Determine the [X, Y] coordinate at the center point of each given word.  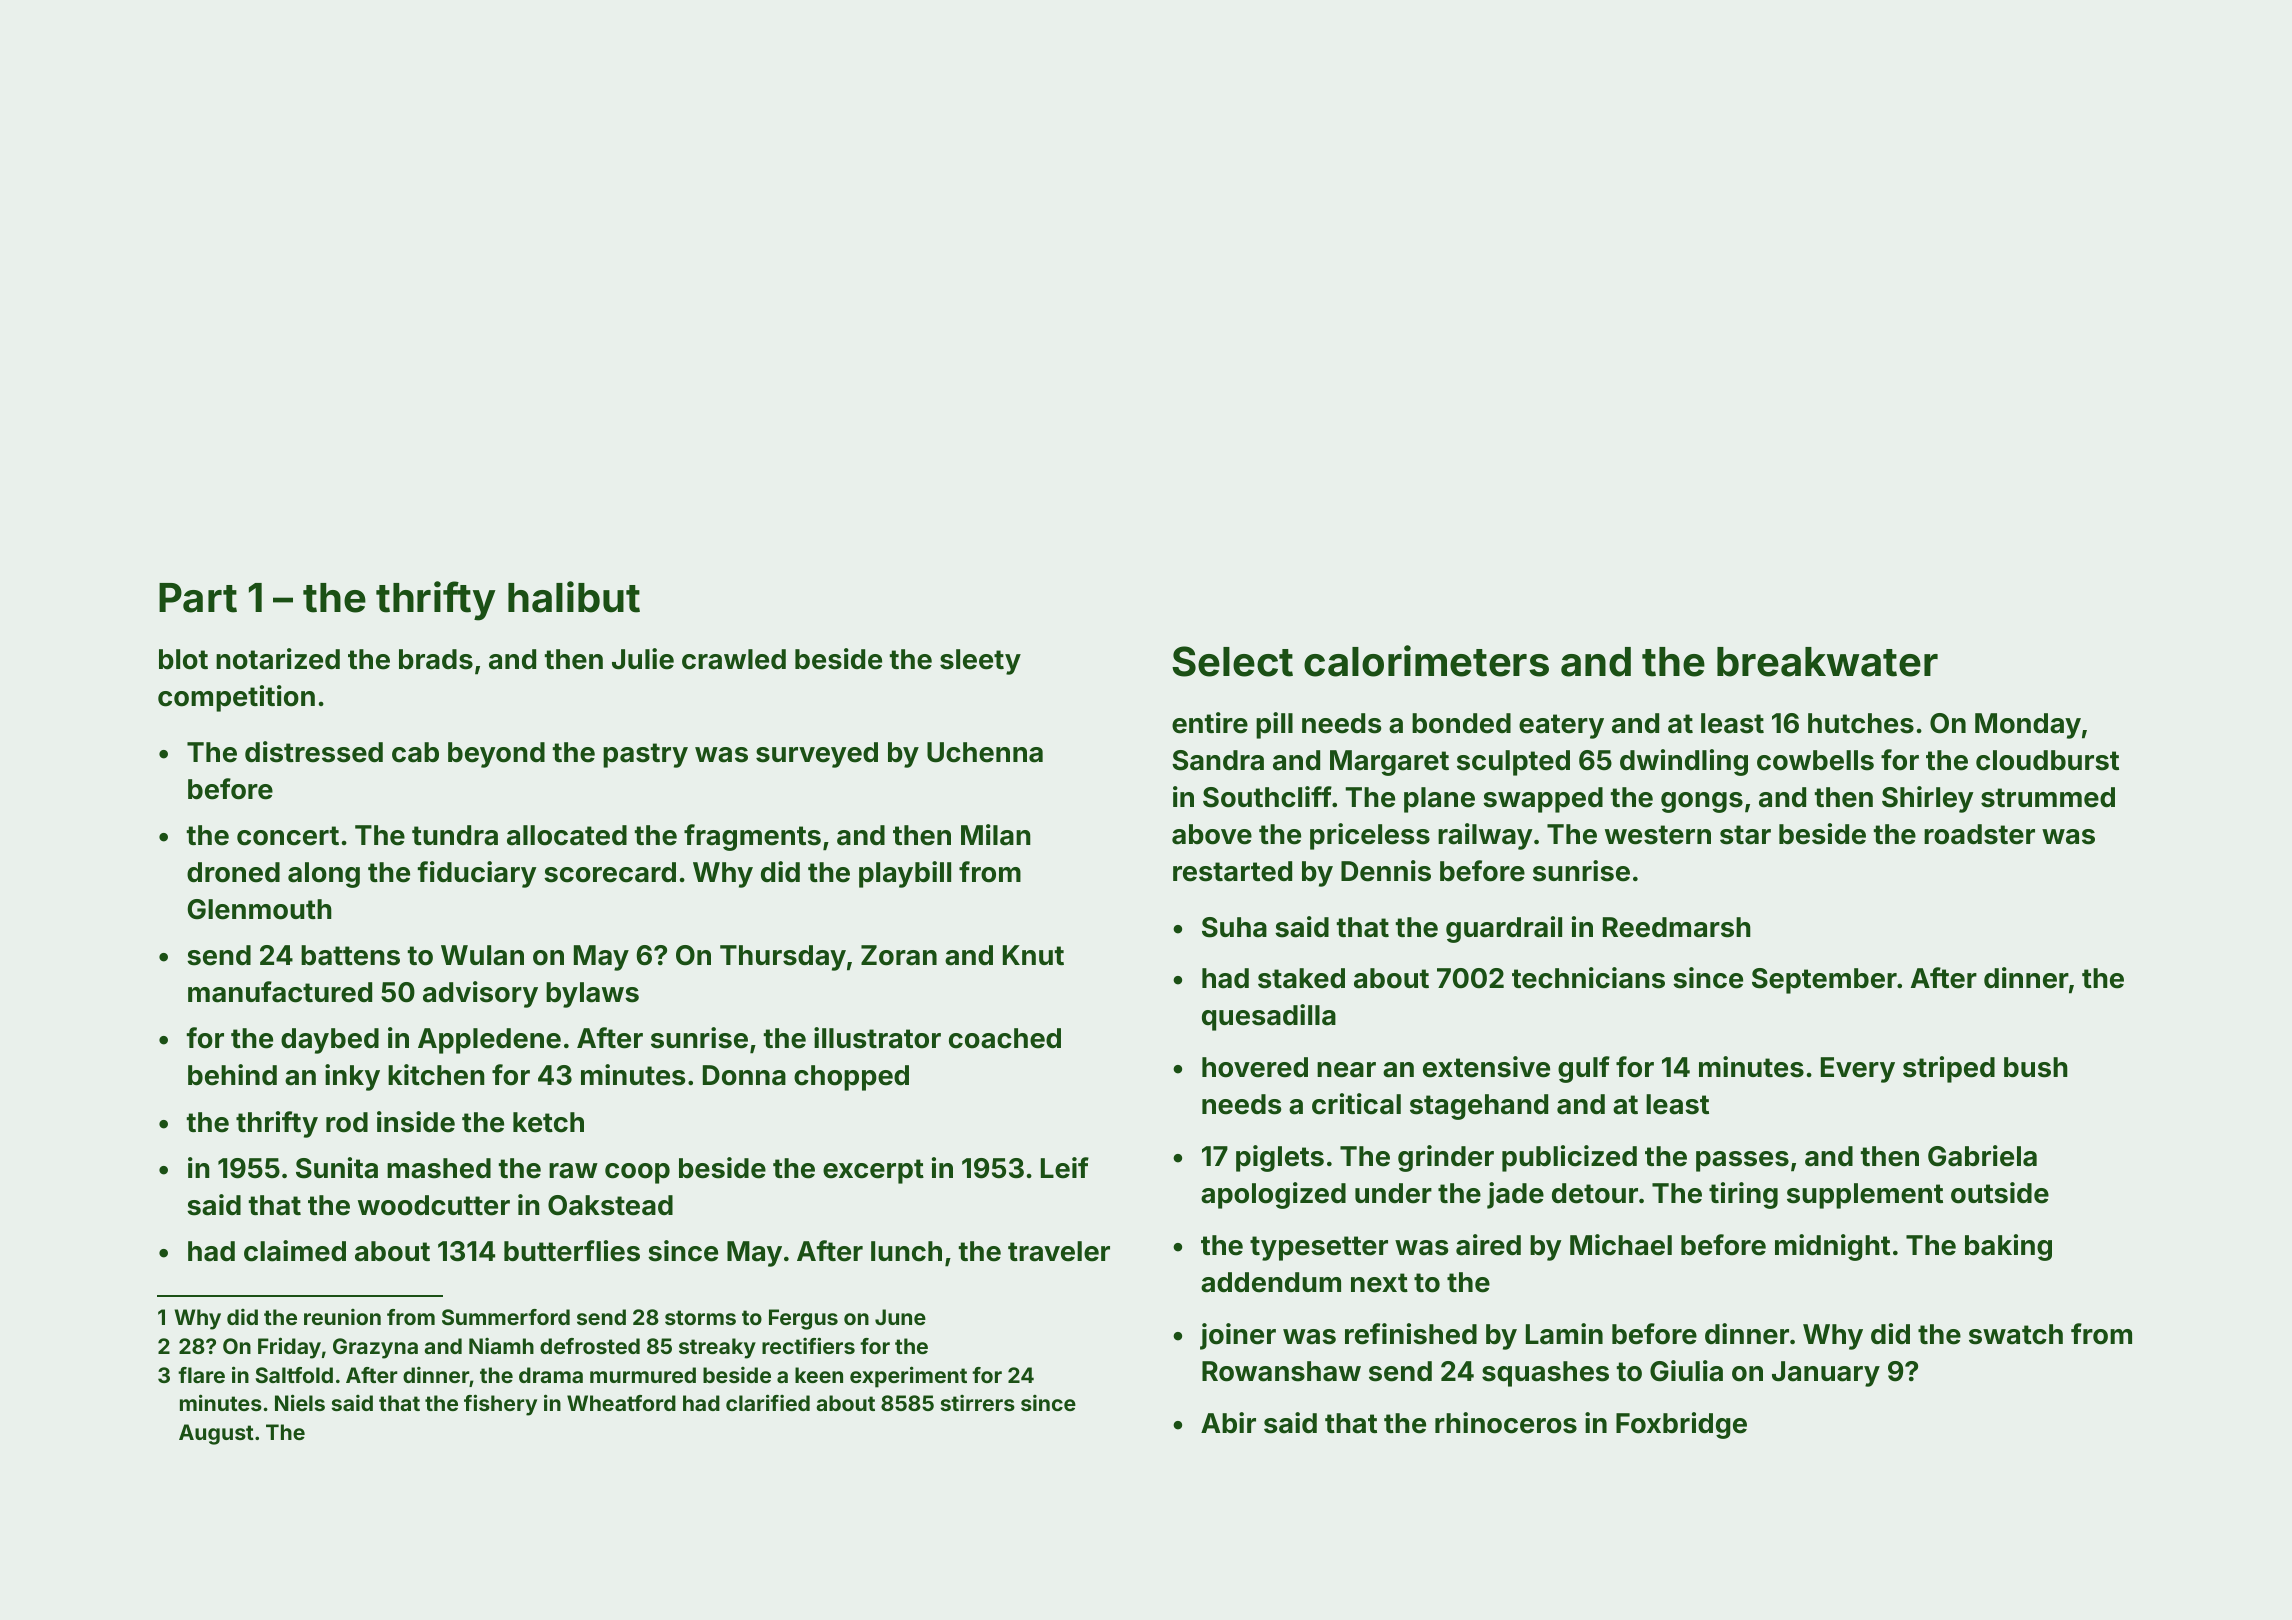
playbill [905, 874]
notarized [278, 659]
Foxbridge [1681, 1425]
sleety [980, 662]
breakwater [1827, 662]
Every [1858, 1070]
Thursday [783, 958]
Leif [1065, 1168]
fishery [500, 1405]
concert [288, 836]
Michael [1621, 1245]
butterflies [572, 1251]
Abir [1228, 1422]
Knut [1033, 955]
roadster [1979, 834]
